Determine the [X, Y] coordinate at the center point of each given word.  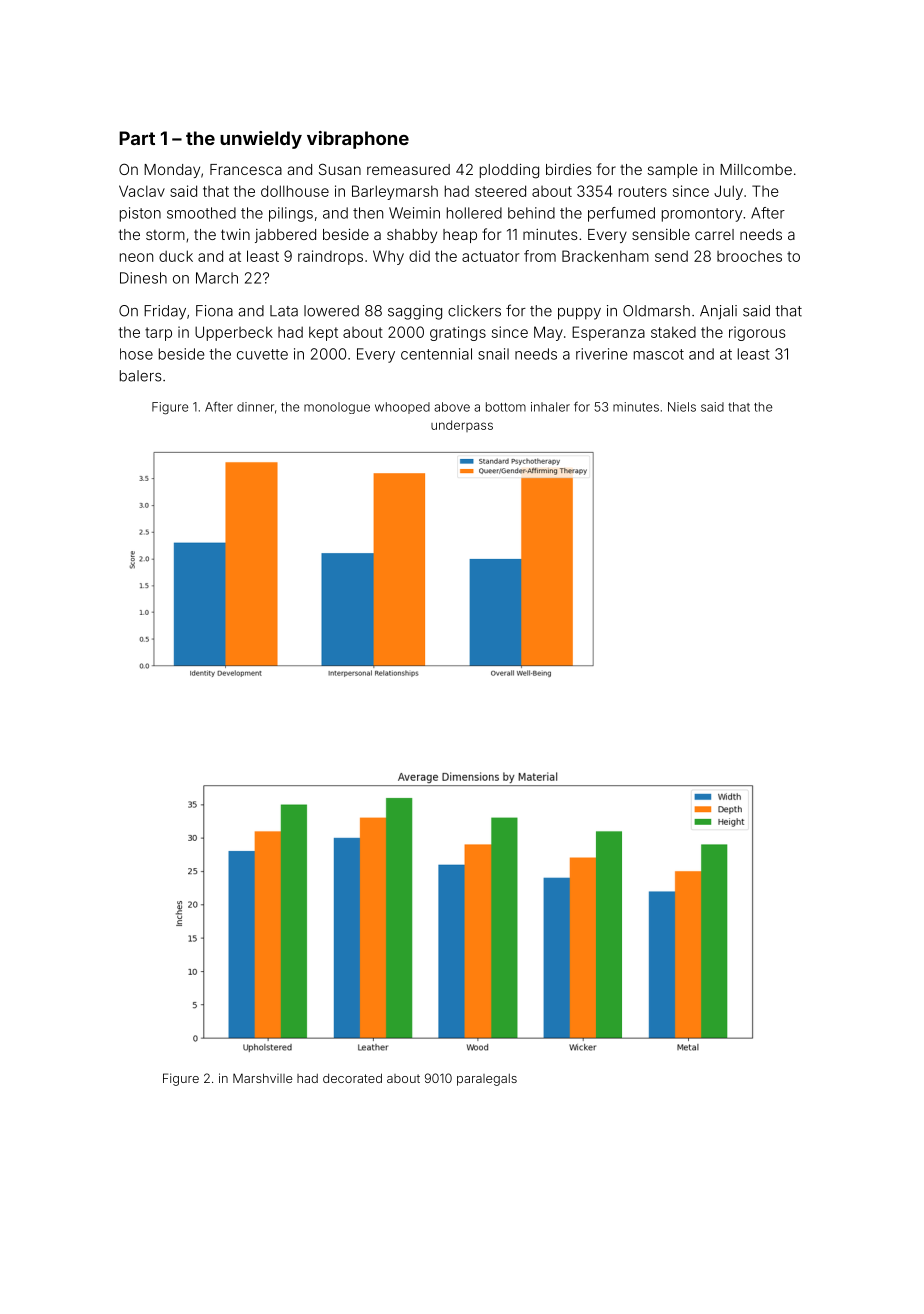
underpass [462, 426]
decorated [352, 1078]
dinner [255, 407]
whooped [402, 408]
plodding [509, 171]
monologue [337, 408]
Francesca [246, 169]
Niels [682, 407]
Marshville [262, 1078]
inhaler [550, 407]
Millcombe [756, 169]
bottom [506, 407]
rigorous [757, 333]
